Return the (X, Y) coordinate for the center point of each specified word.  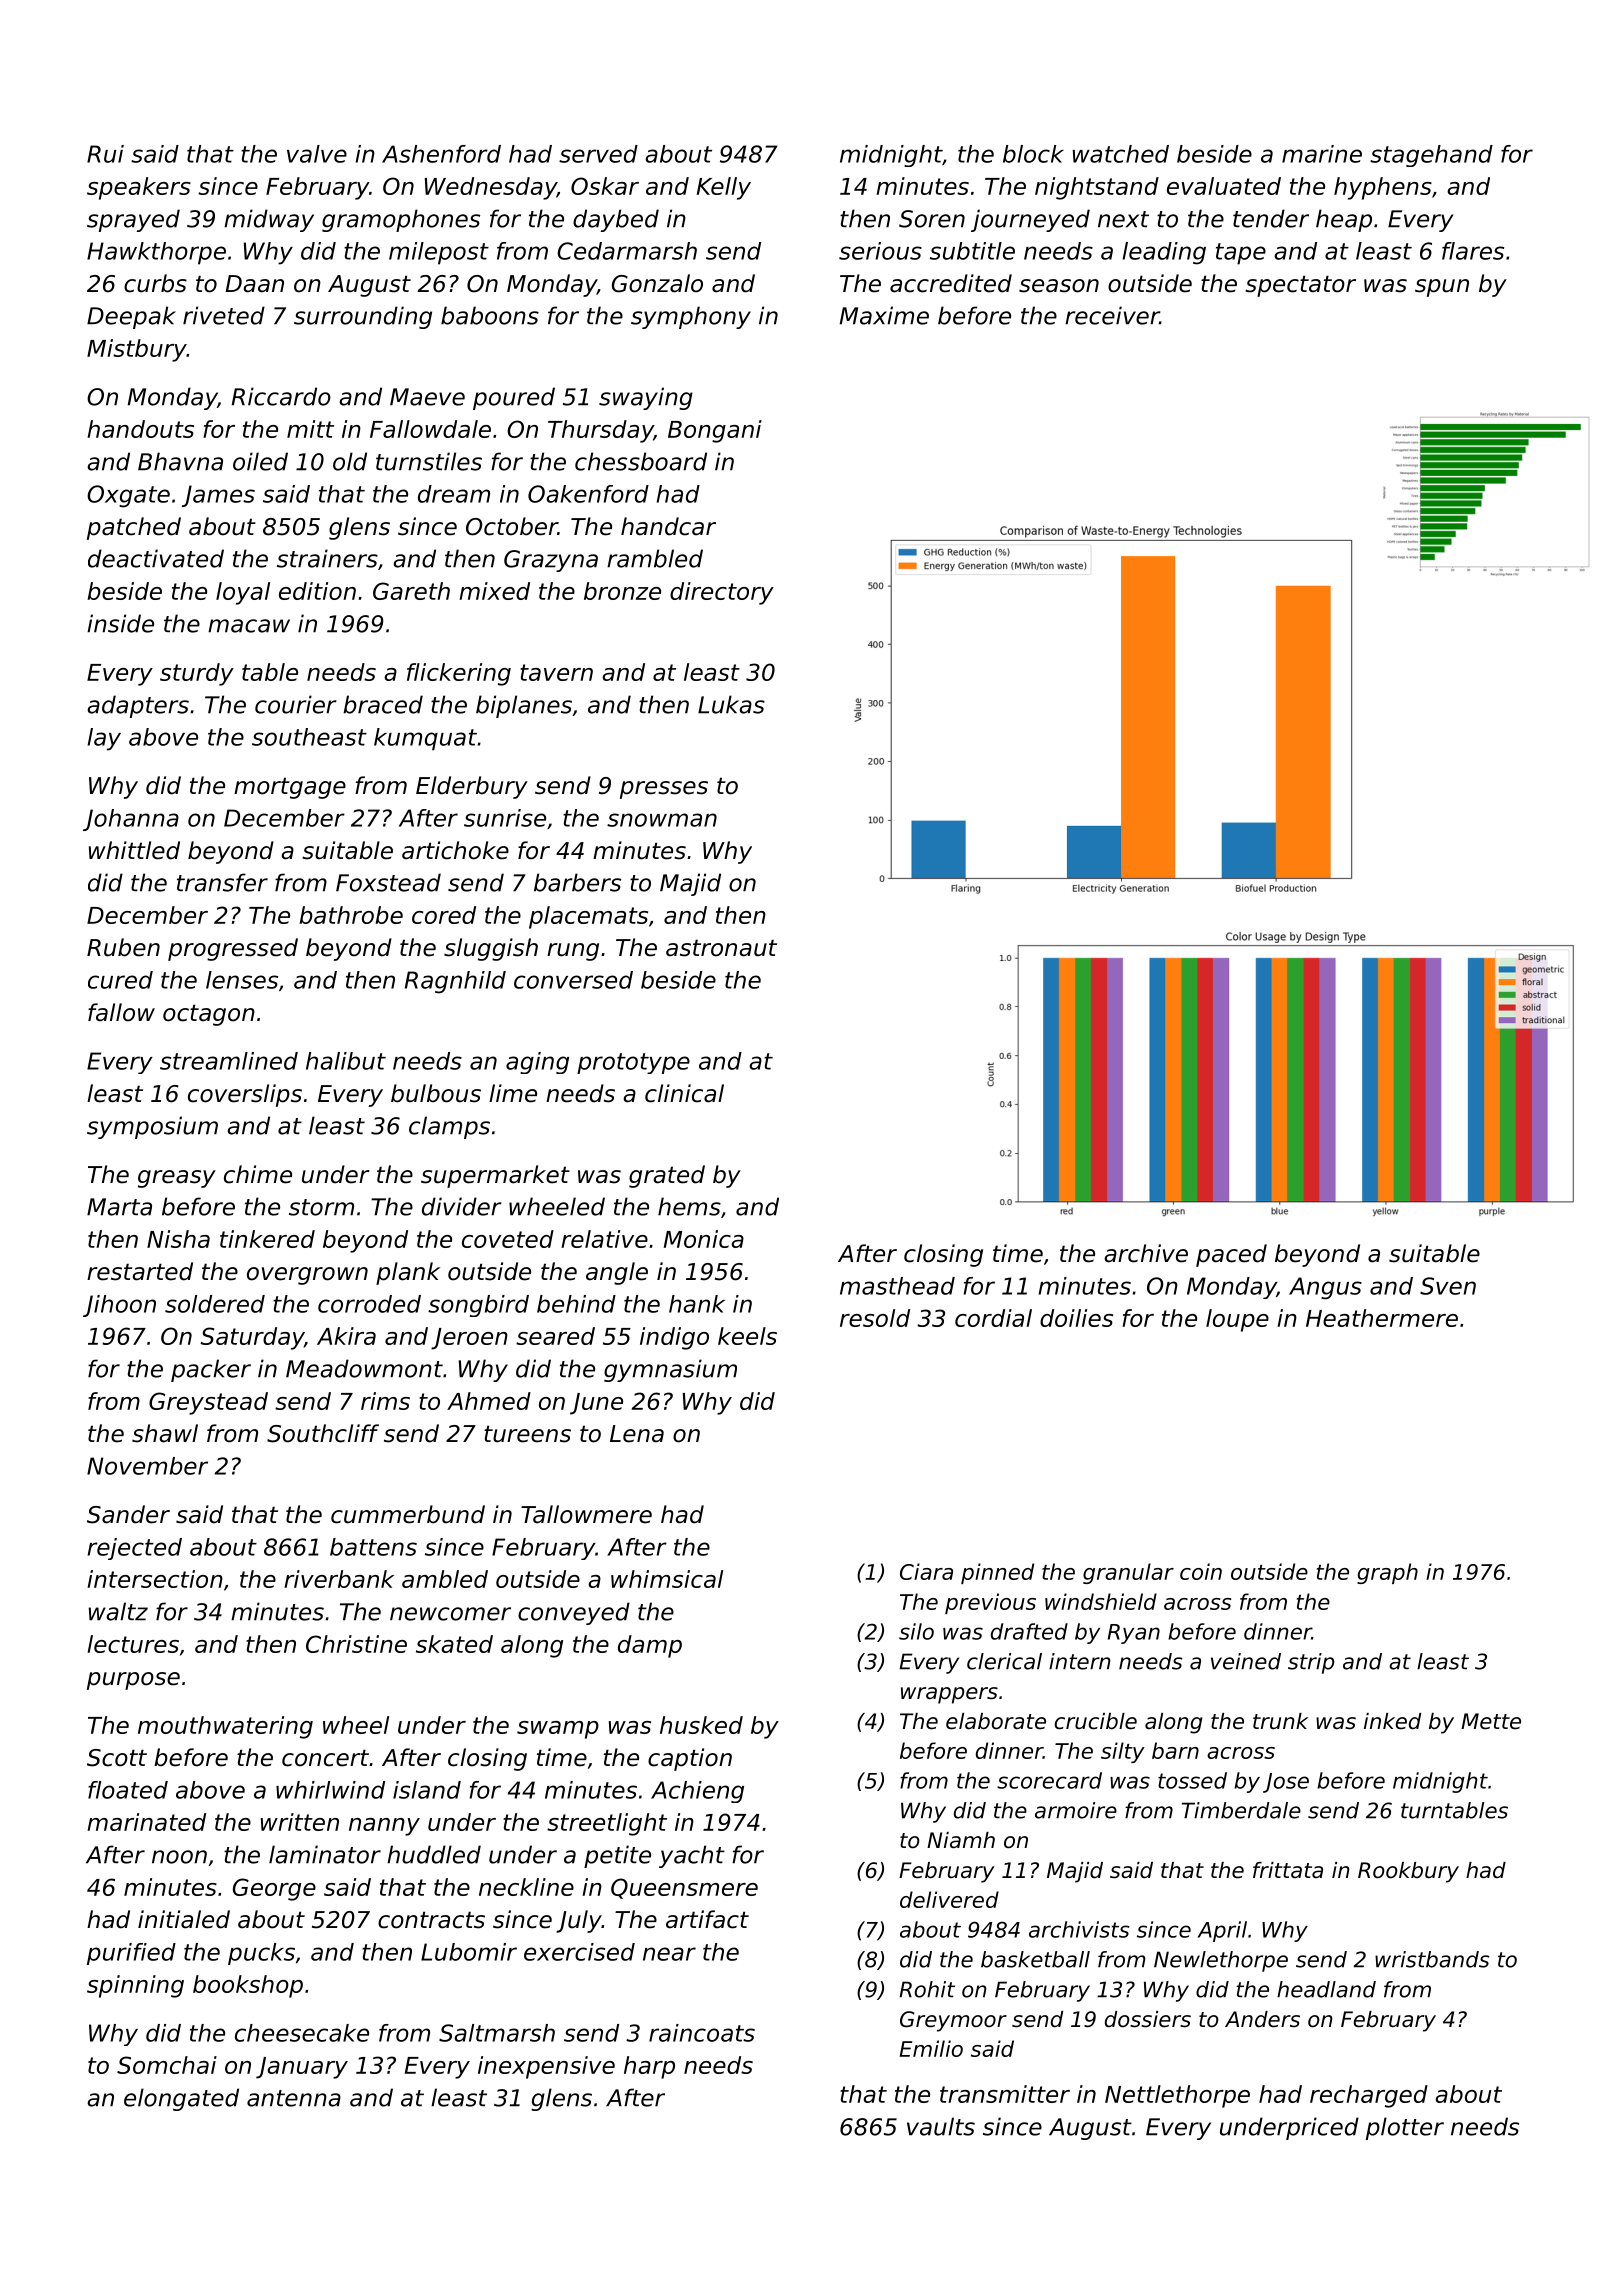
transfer (222, 882)
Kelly (724, 188)
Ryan (1134, 1634)
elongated (181, 2099)
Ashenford (441, 154)
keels (747, 1336)
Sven (1448, 1286)
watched (1121, 154)
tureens (527, 1434)
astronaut (721, 948)
